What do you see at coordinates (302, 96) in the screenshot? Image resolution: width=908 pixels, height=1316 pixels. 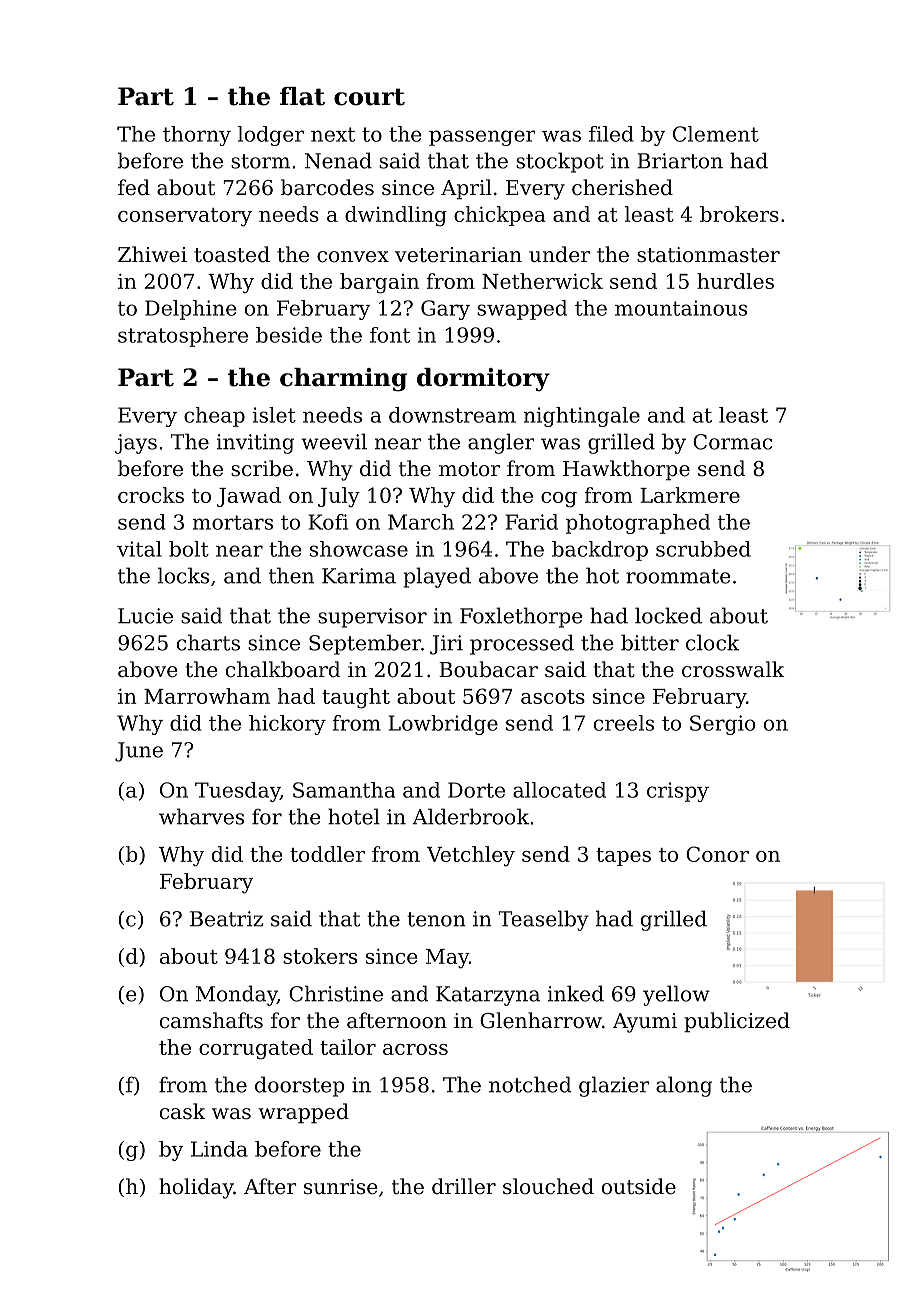 I see `flat` at bounding box center [302, 96].
